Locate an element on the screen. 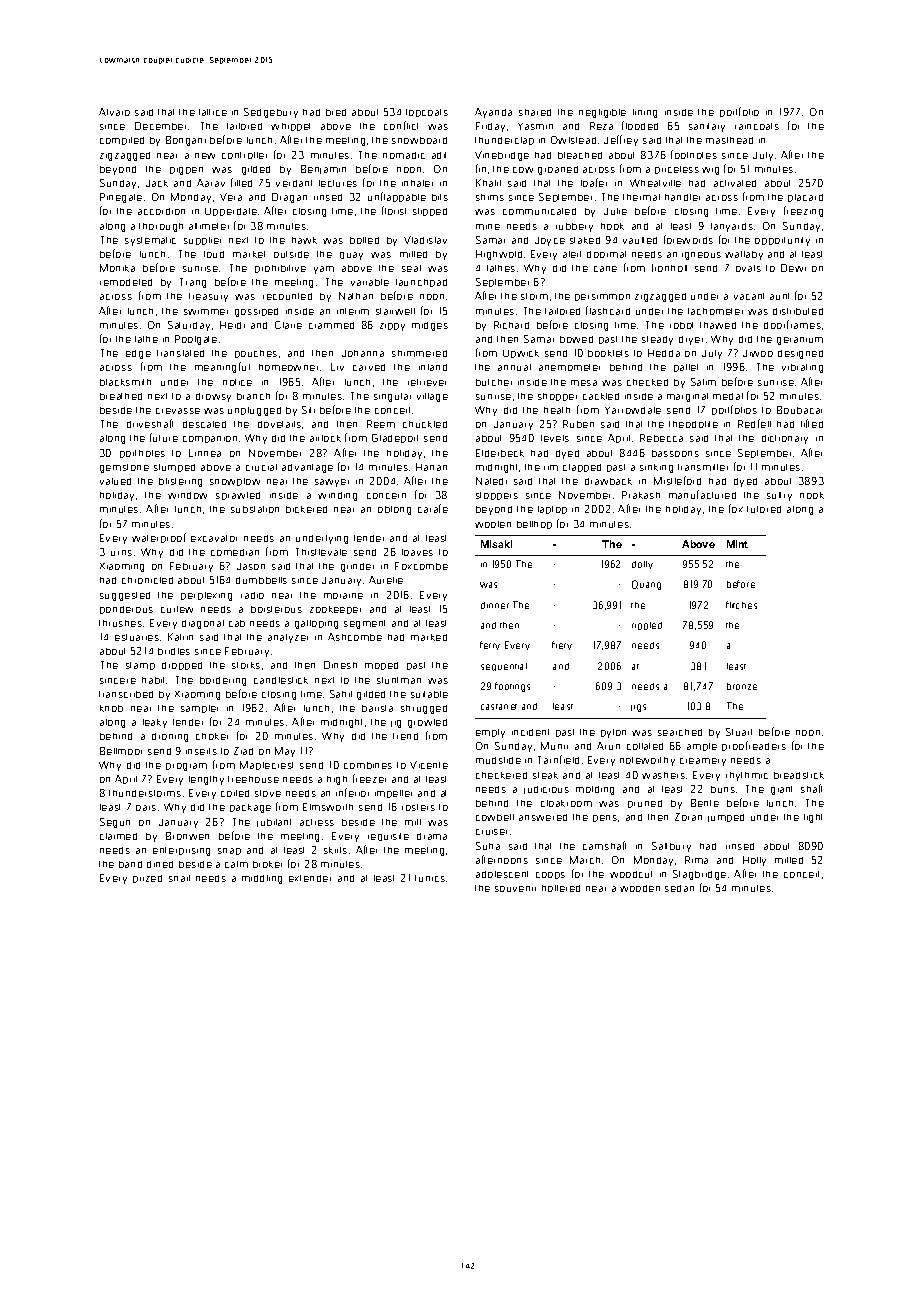  tunics is located at coordinates (430, 878).
